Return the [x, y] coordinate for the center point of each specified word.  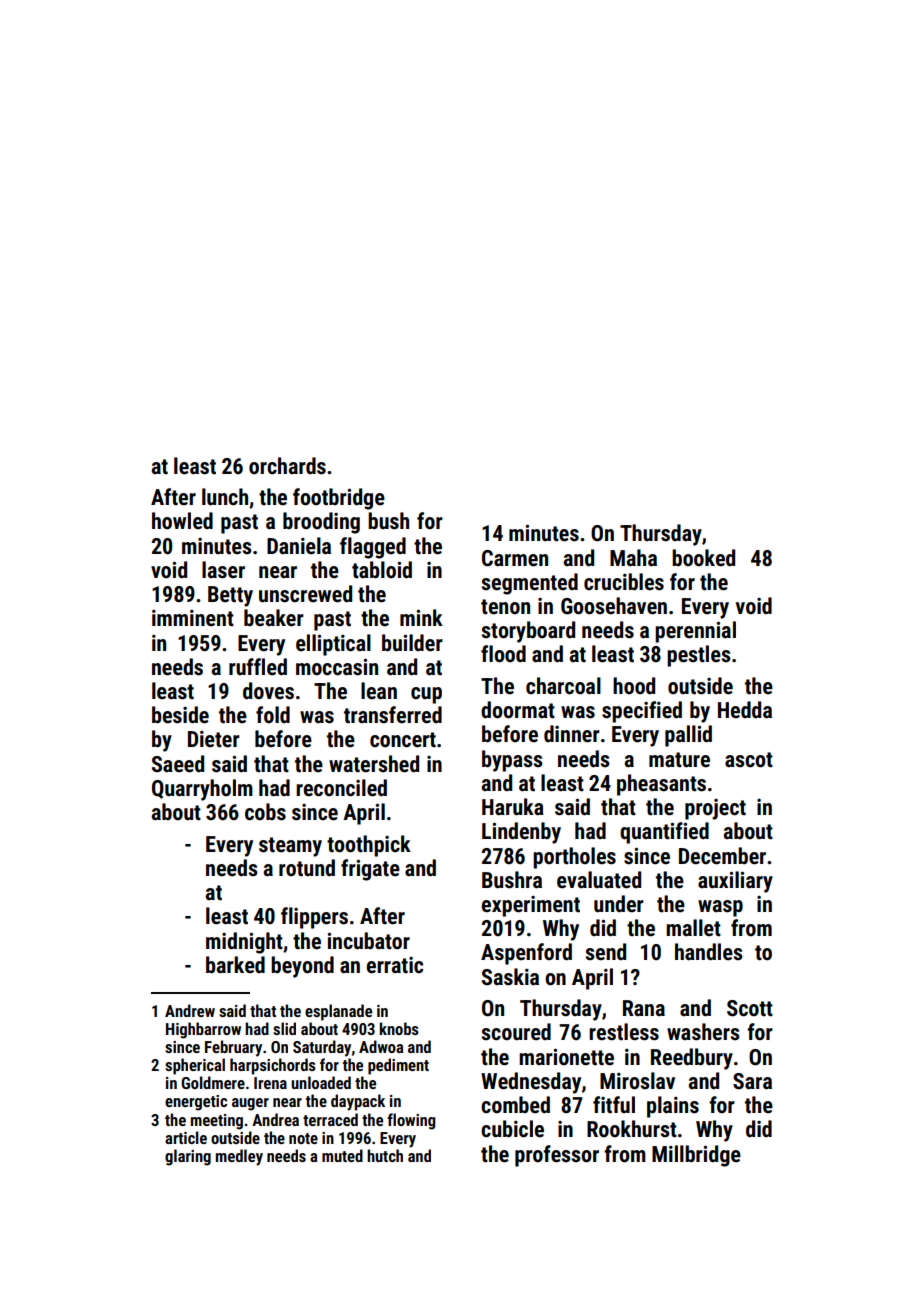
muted [342, 1155]
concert [403, 740]
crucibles [624, 582]
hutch [385, 1155]
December [722, 856]
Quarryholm [202, 790]
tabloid [382, 570]
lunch [225, 497]
